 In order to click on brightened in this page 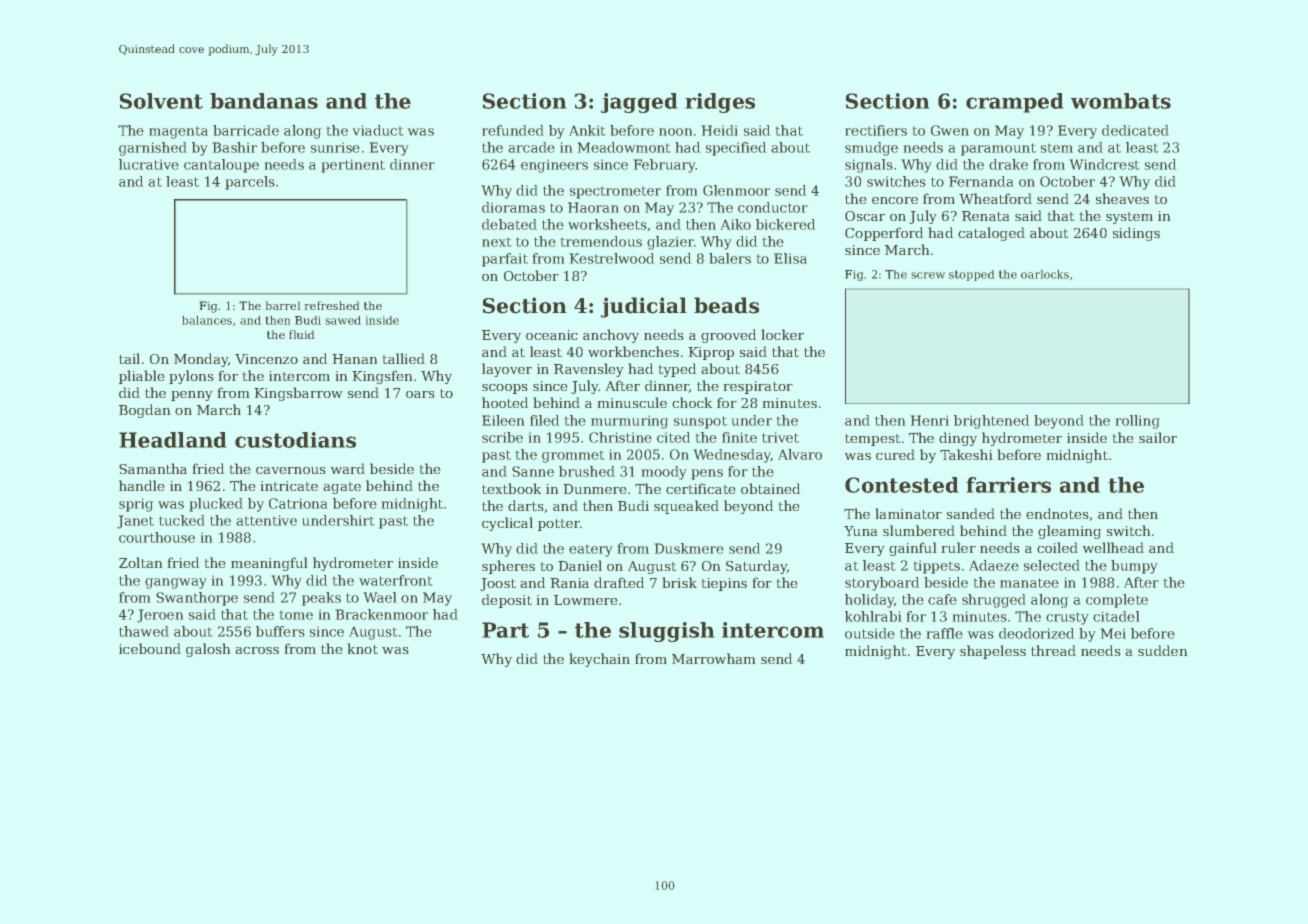, I will do `click(992, 422)`.
